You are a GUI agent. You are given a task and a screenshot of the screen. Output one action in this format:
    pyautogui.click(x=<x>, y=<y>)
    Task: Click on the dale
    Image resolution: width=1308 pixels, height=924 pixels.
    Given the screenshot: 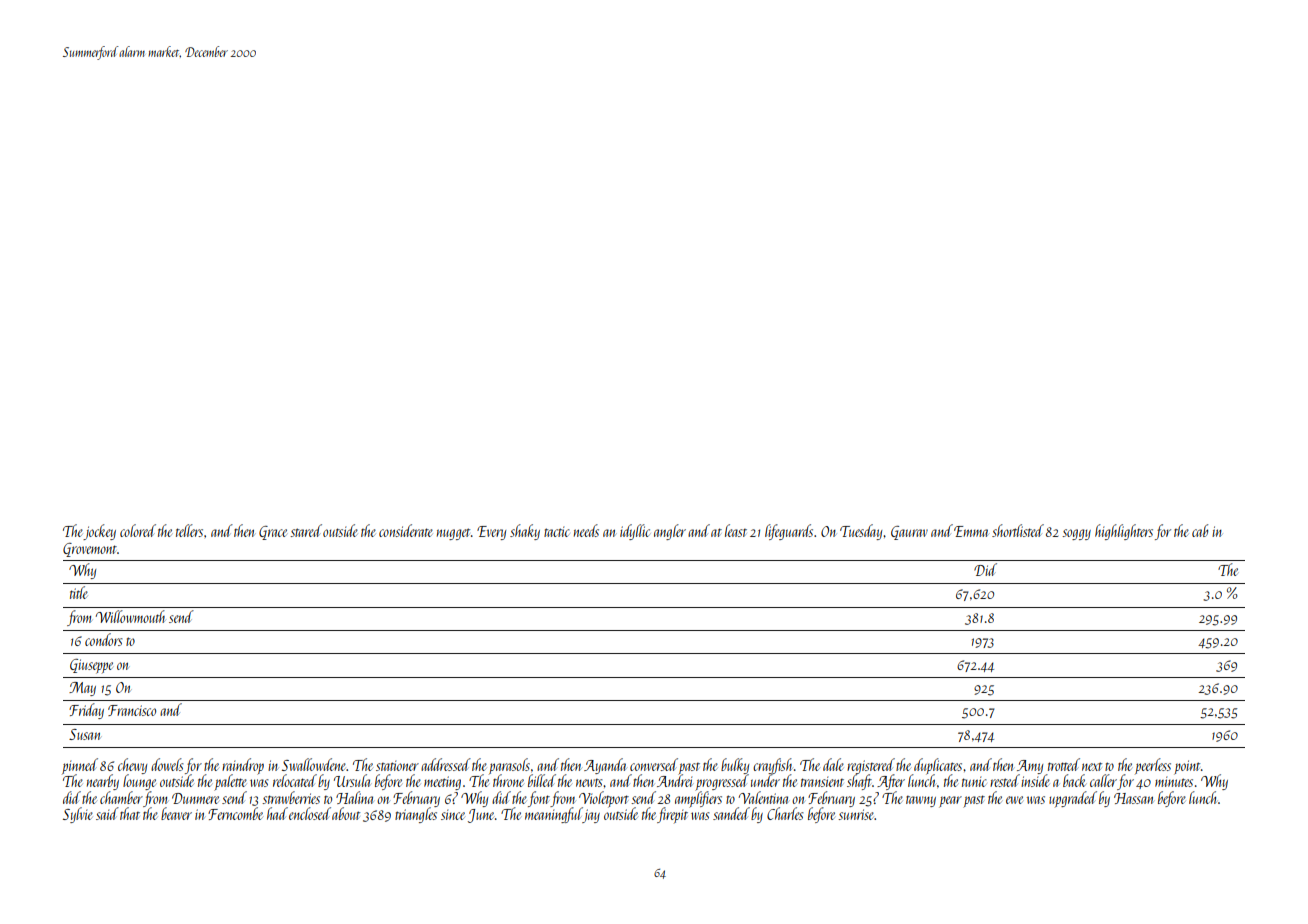 What is the action you would take?
    pyautogui.click(x=833, y=764)
